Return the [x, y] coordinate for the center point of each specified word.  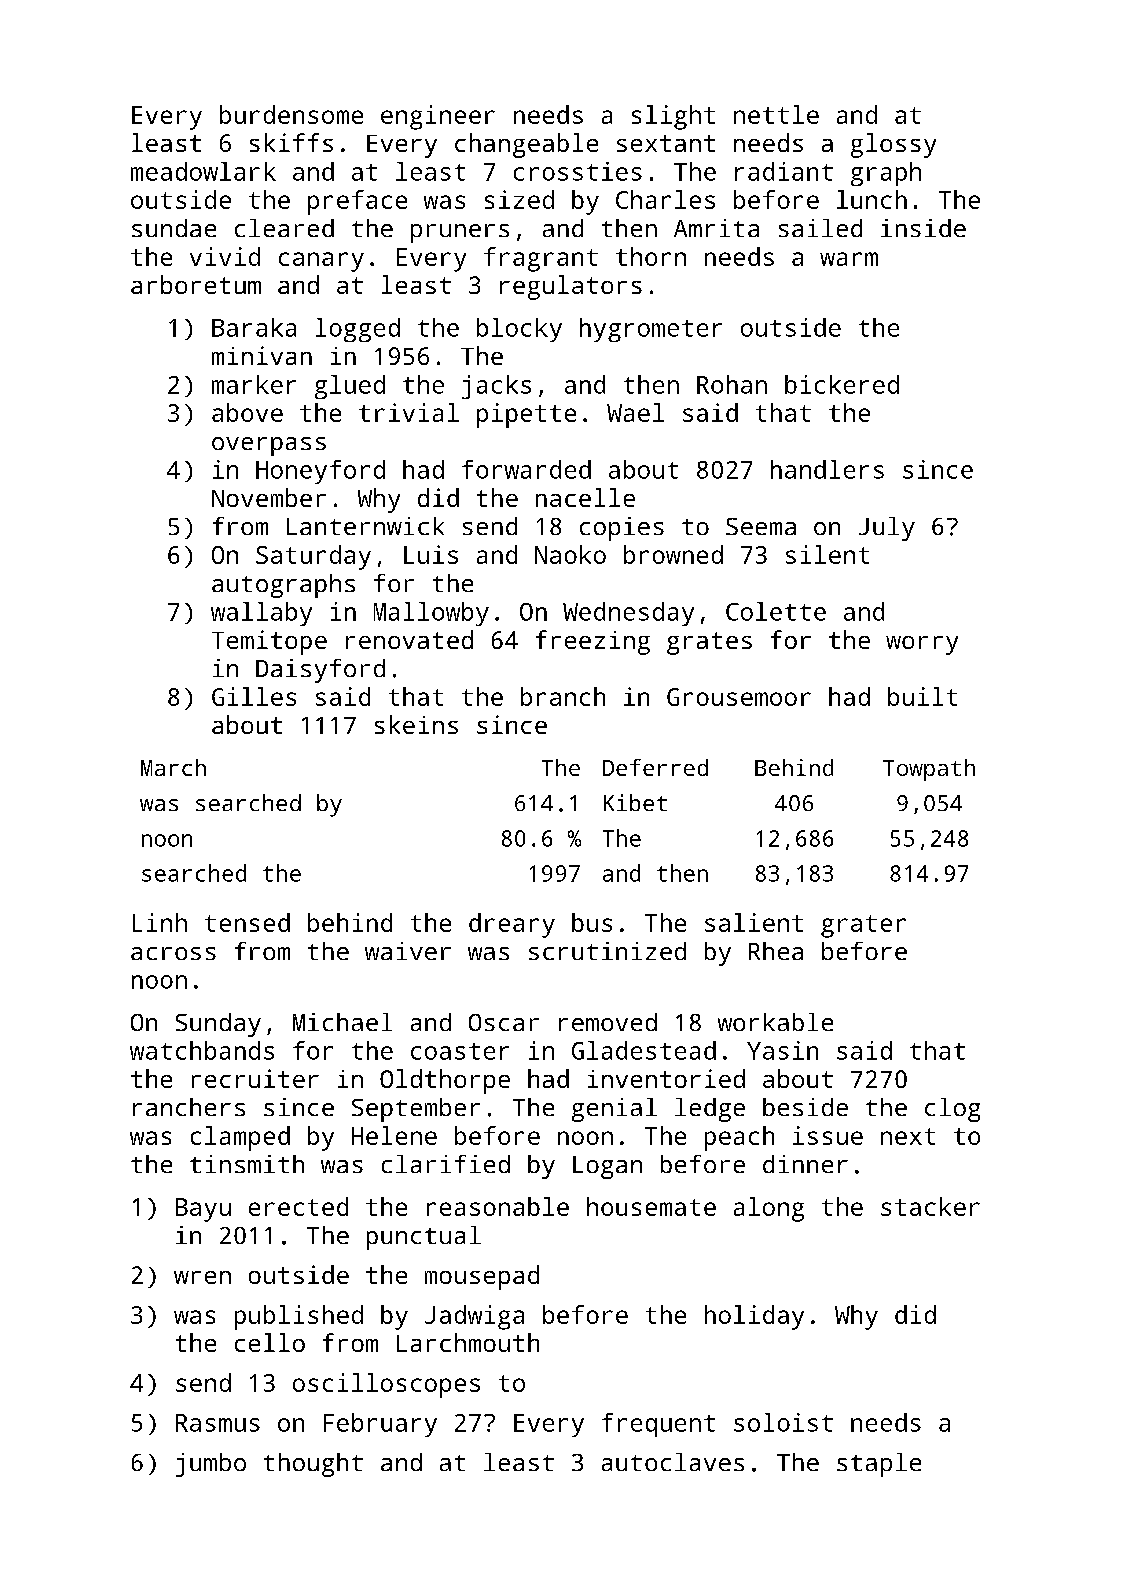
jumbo [211, 1465]
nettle [776, 114]
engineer [438, 117]
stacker [930, 1206]
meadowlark [203, 171]
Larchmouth [468, 1342]
